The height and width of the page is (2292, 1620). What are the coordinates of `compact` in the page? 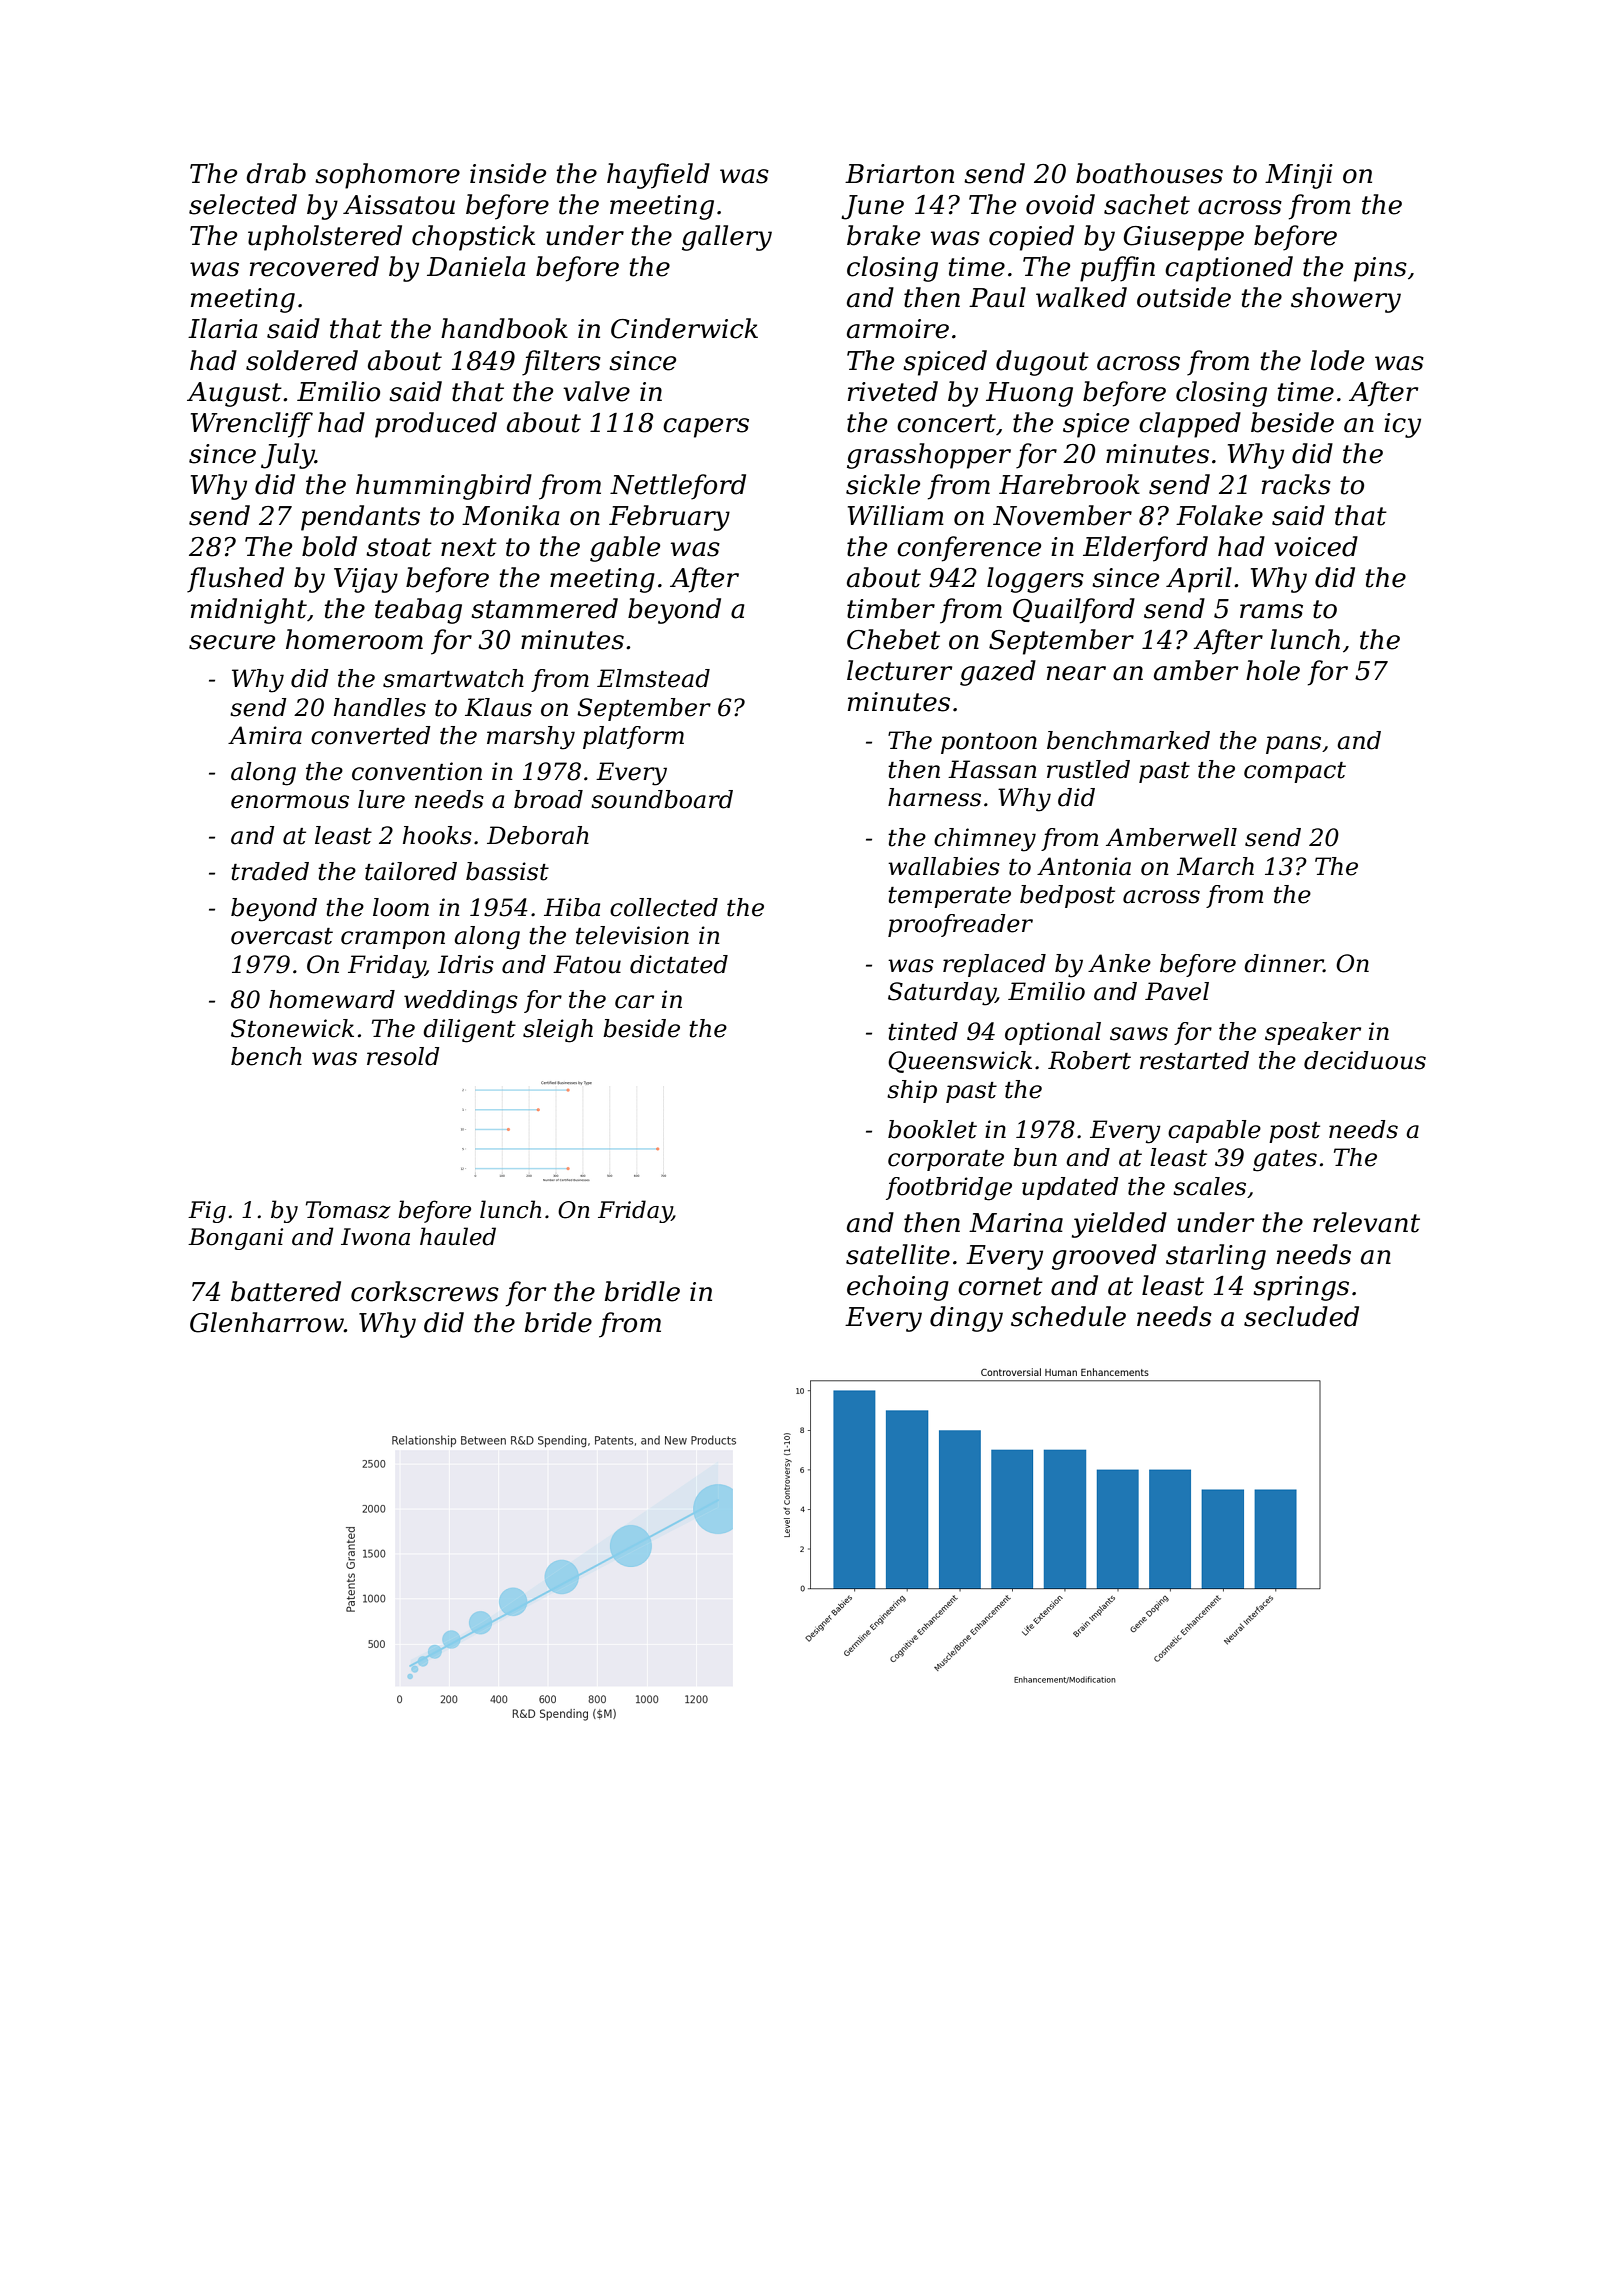 It's located at (1295, 772).
